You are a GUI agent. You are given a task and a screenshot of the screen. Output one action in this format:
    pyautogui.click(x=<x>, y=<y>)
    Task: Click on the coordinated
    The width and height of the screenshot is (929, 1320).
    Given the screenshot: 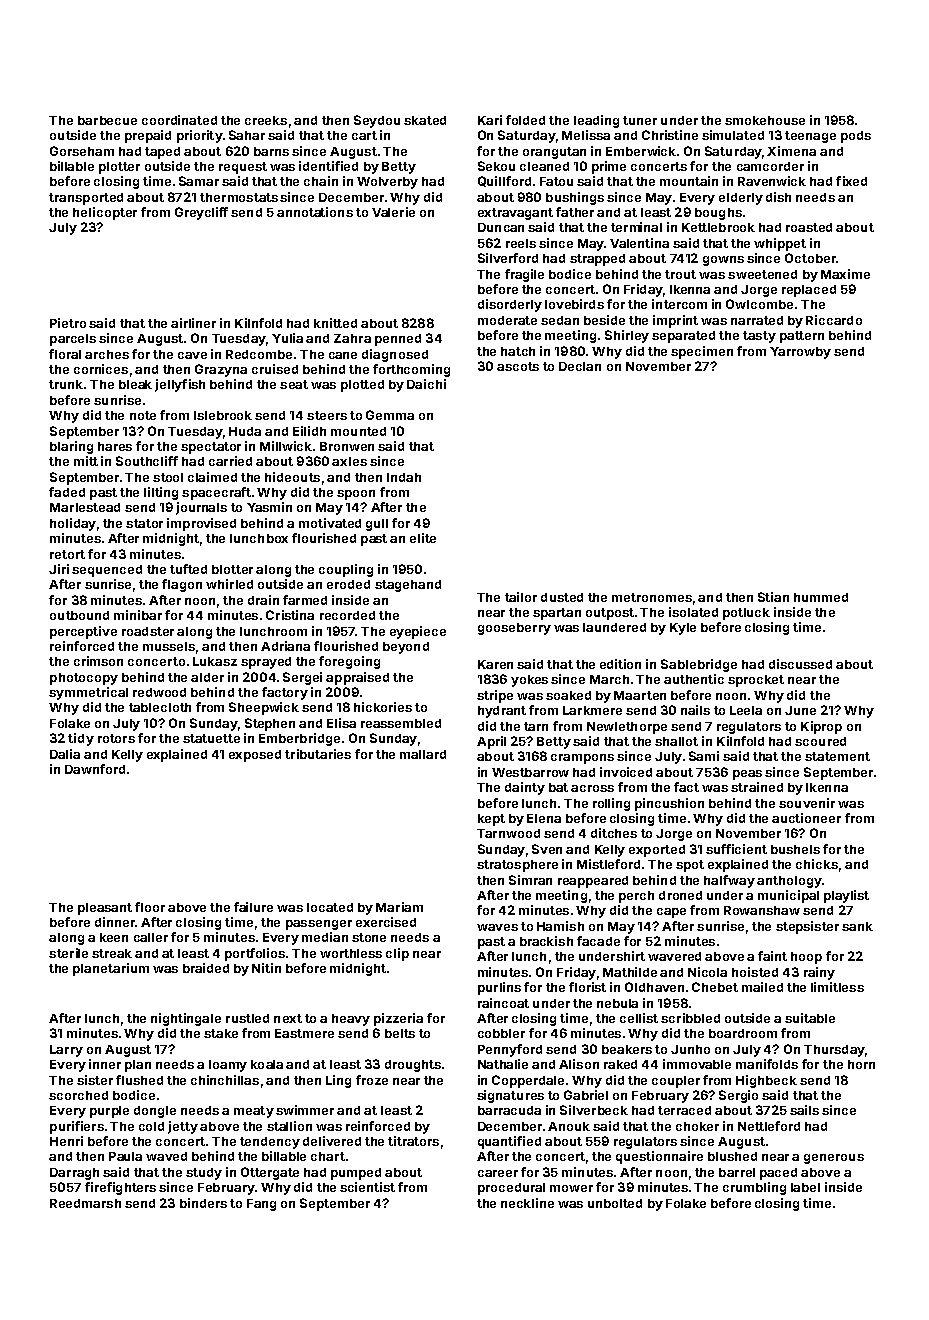 What is the action you would take?
    pyautogui.click(x=179, y=120)
